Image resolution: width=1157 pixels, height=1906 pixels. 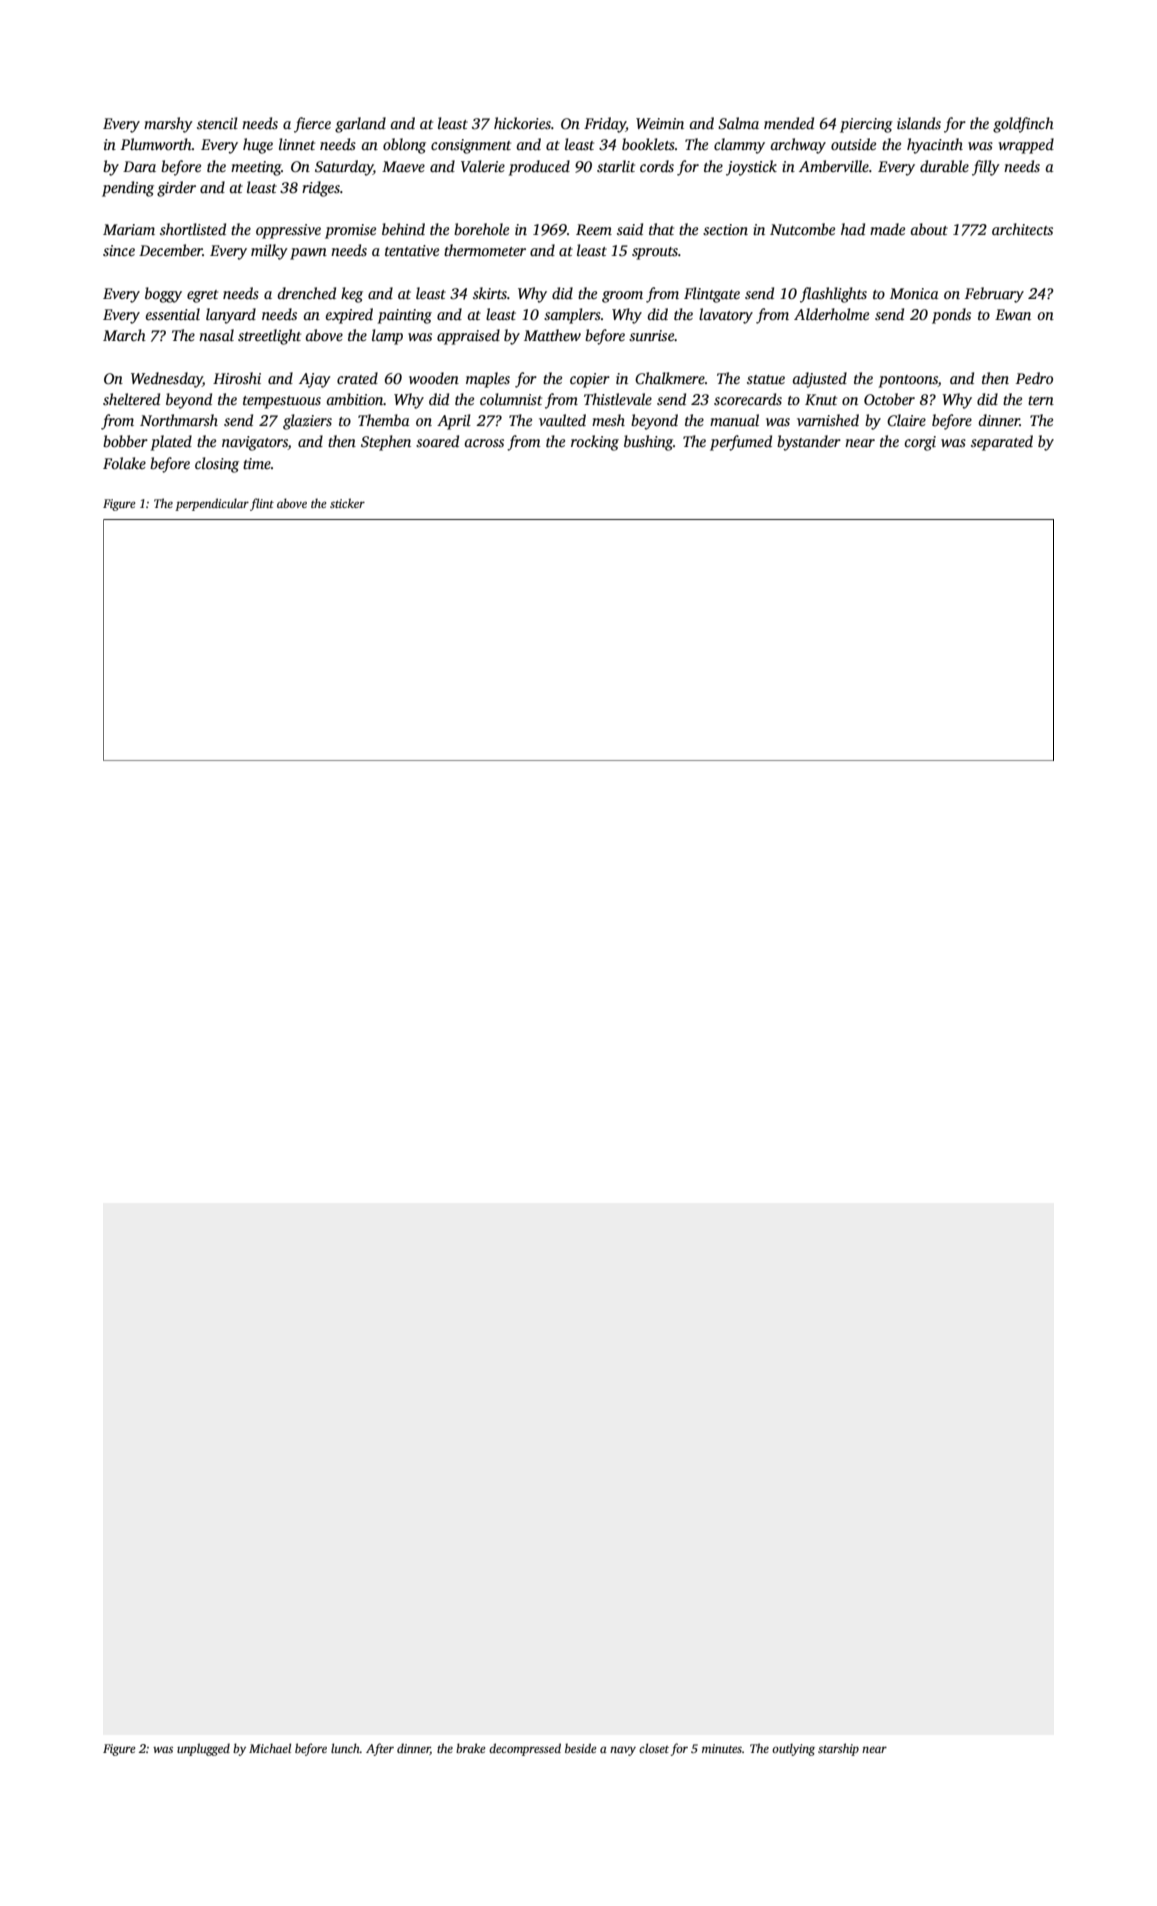 What do you see at coordinates (580, 1748) in the image?
I see `beside` at bounding box center [580, 1748].
